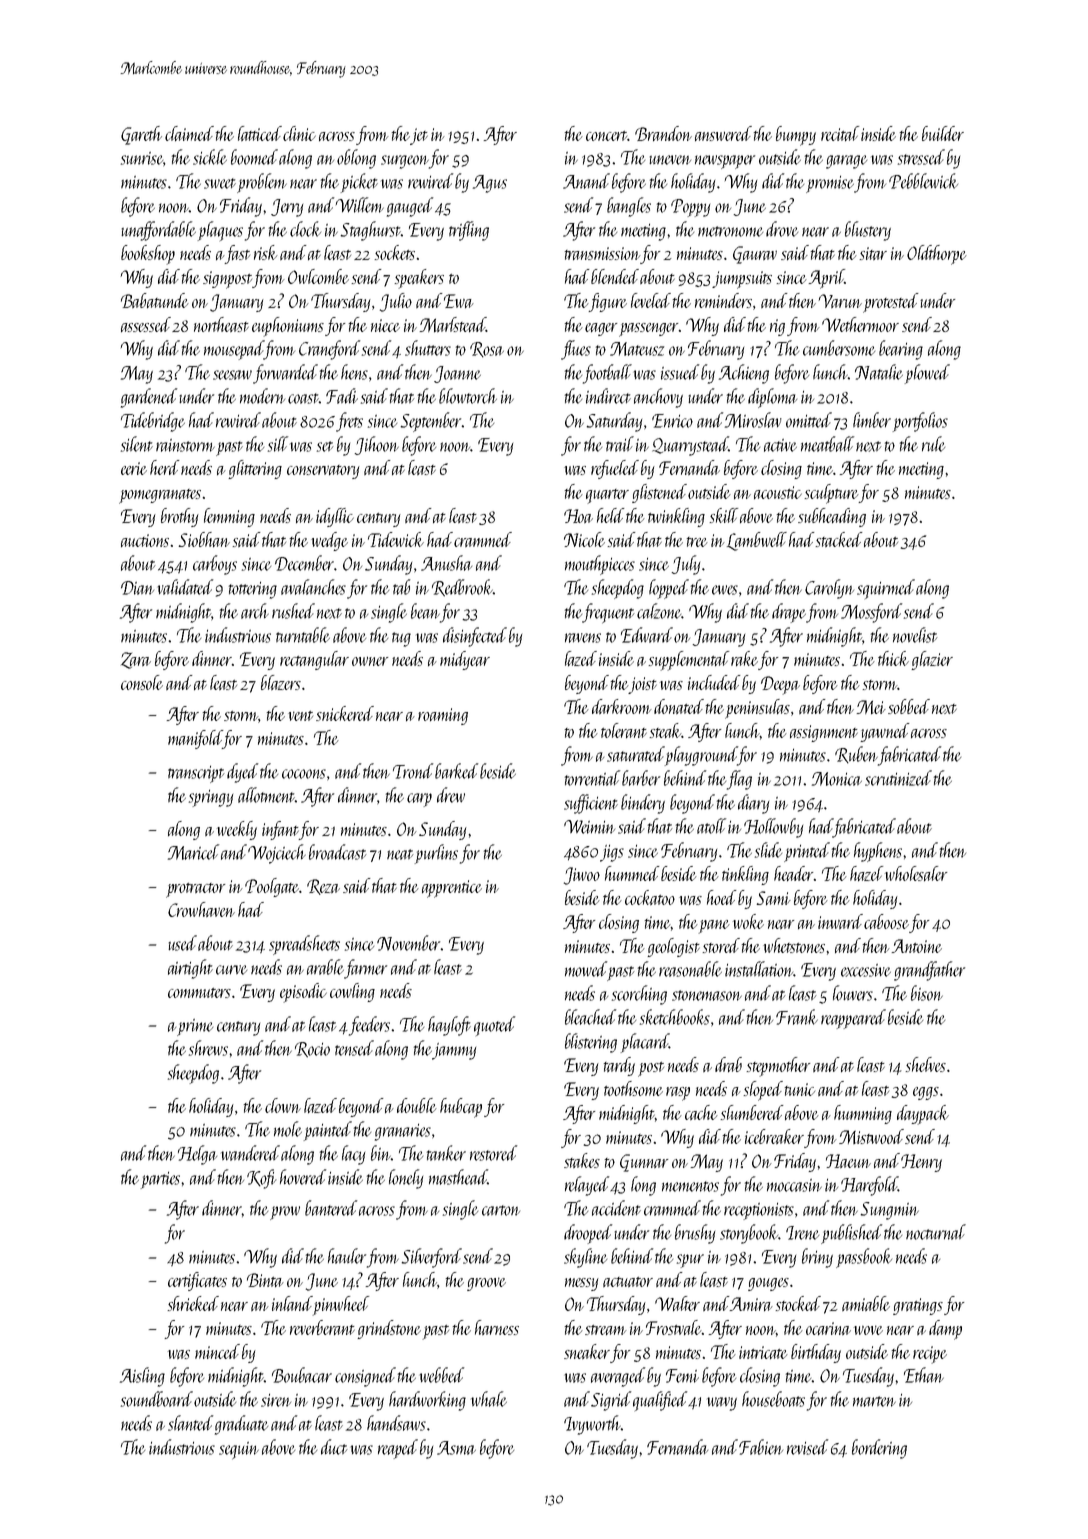 This screenshot has width=1088, height=1539. What do you see at coordinates (442, 1375) in the screenshot?
I see `webbed` at bounding box center [442, 1375].
